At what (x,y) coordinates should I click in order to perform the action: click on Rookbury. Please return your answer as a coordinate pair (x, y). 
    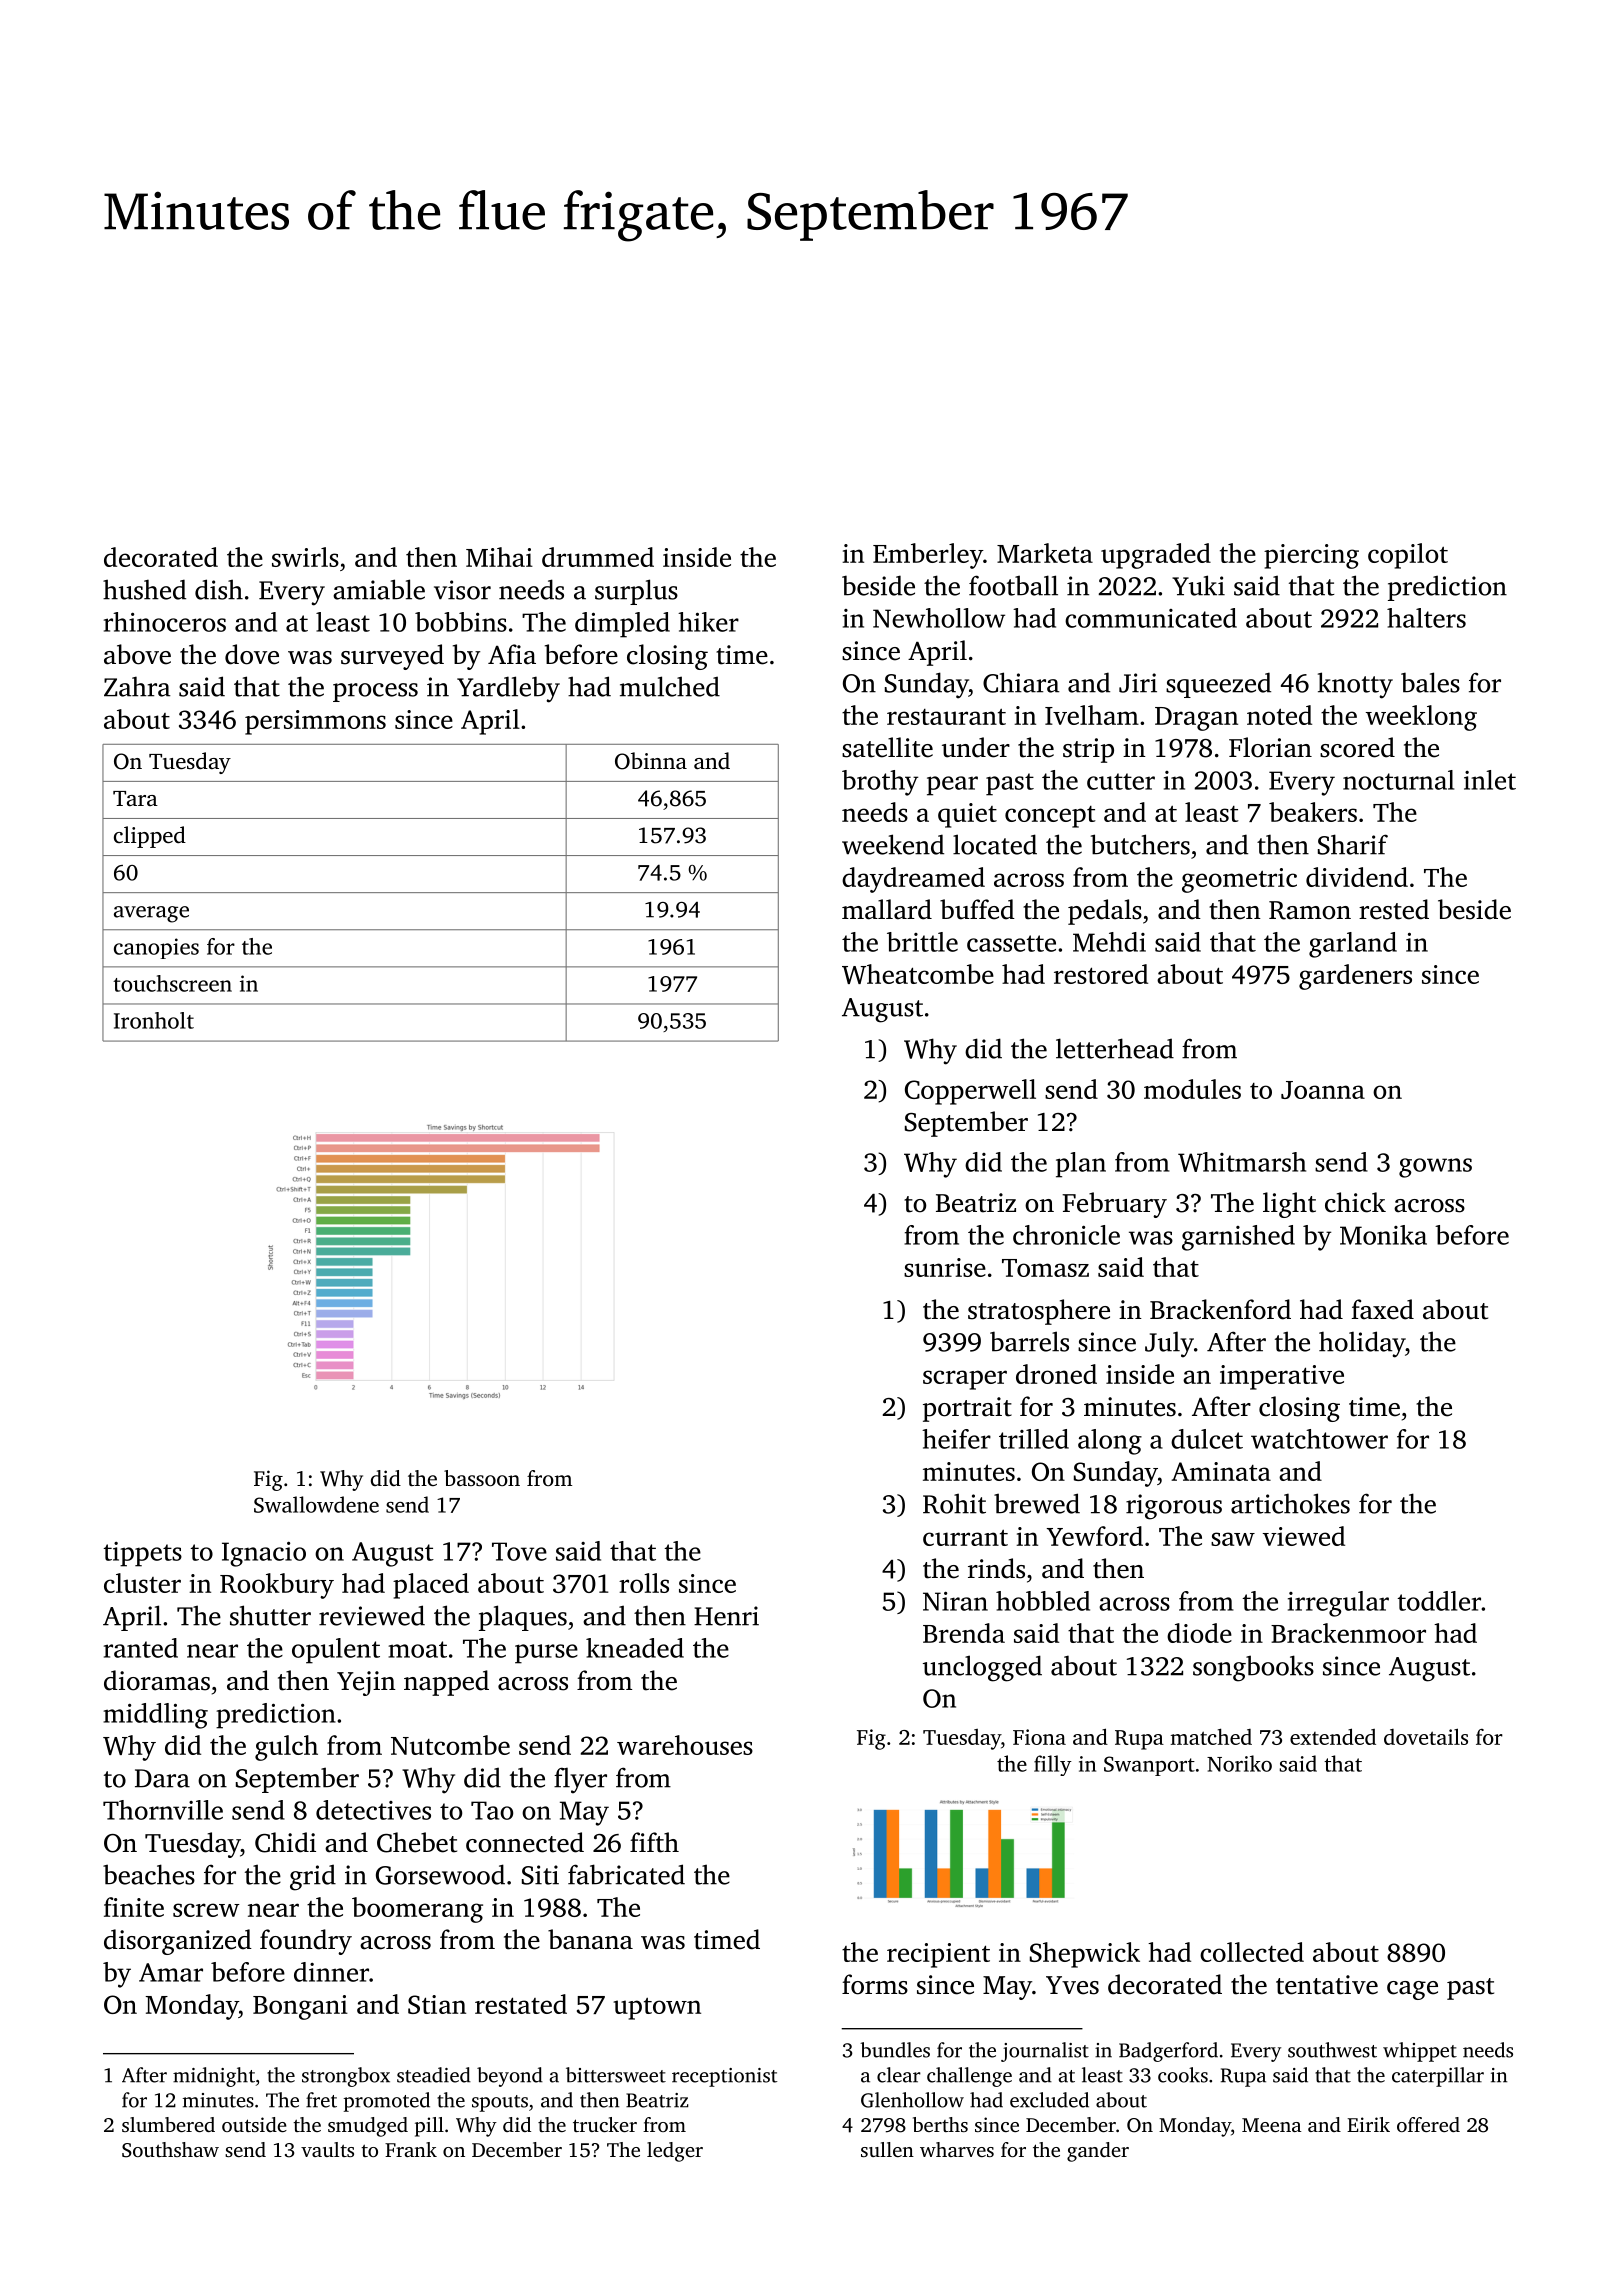
    Looking at the image, I should click on (277, 1586).
